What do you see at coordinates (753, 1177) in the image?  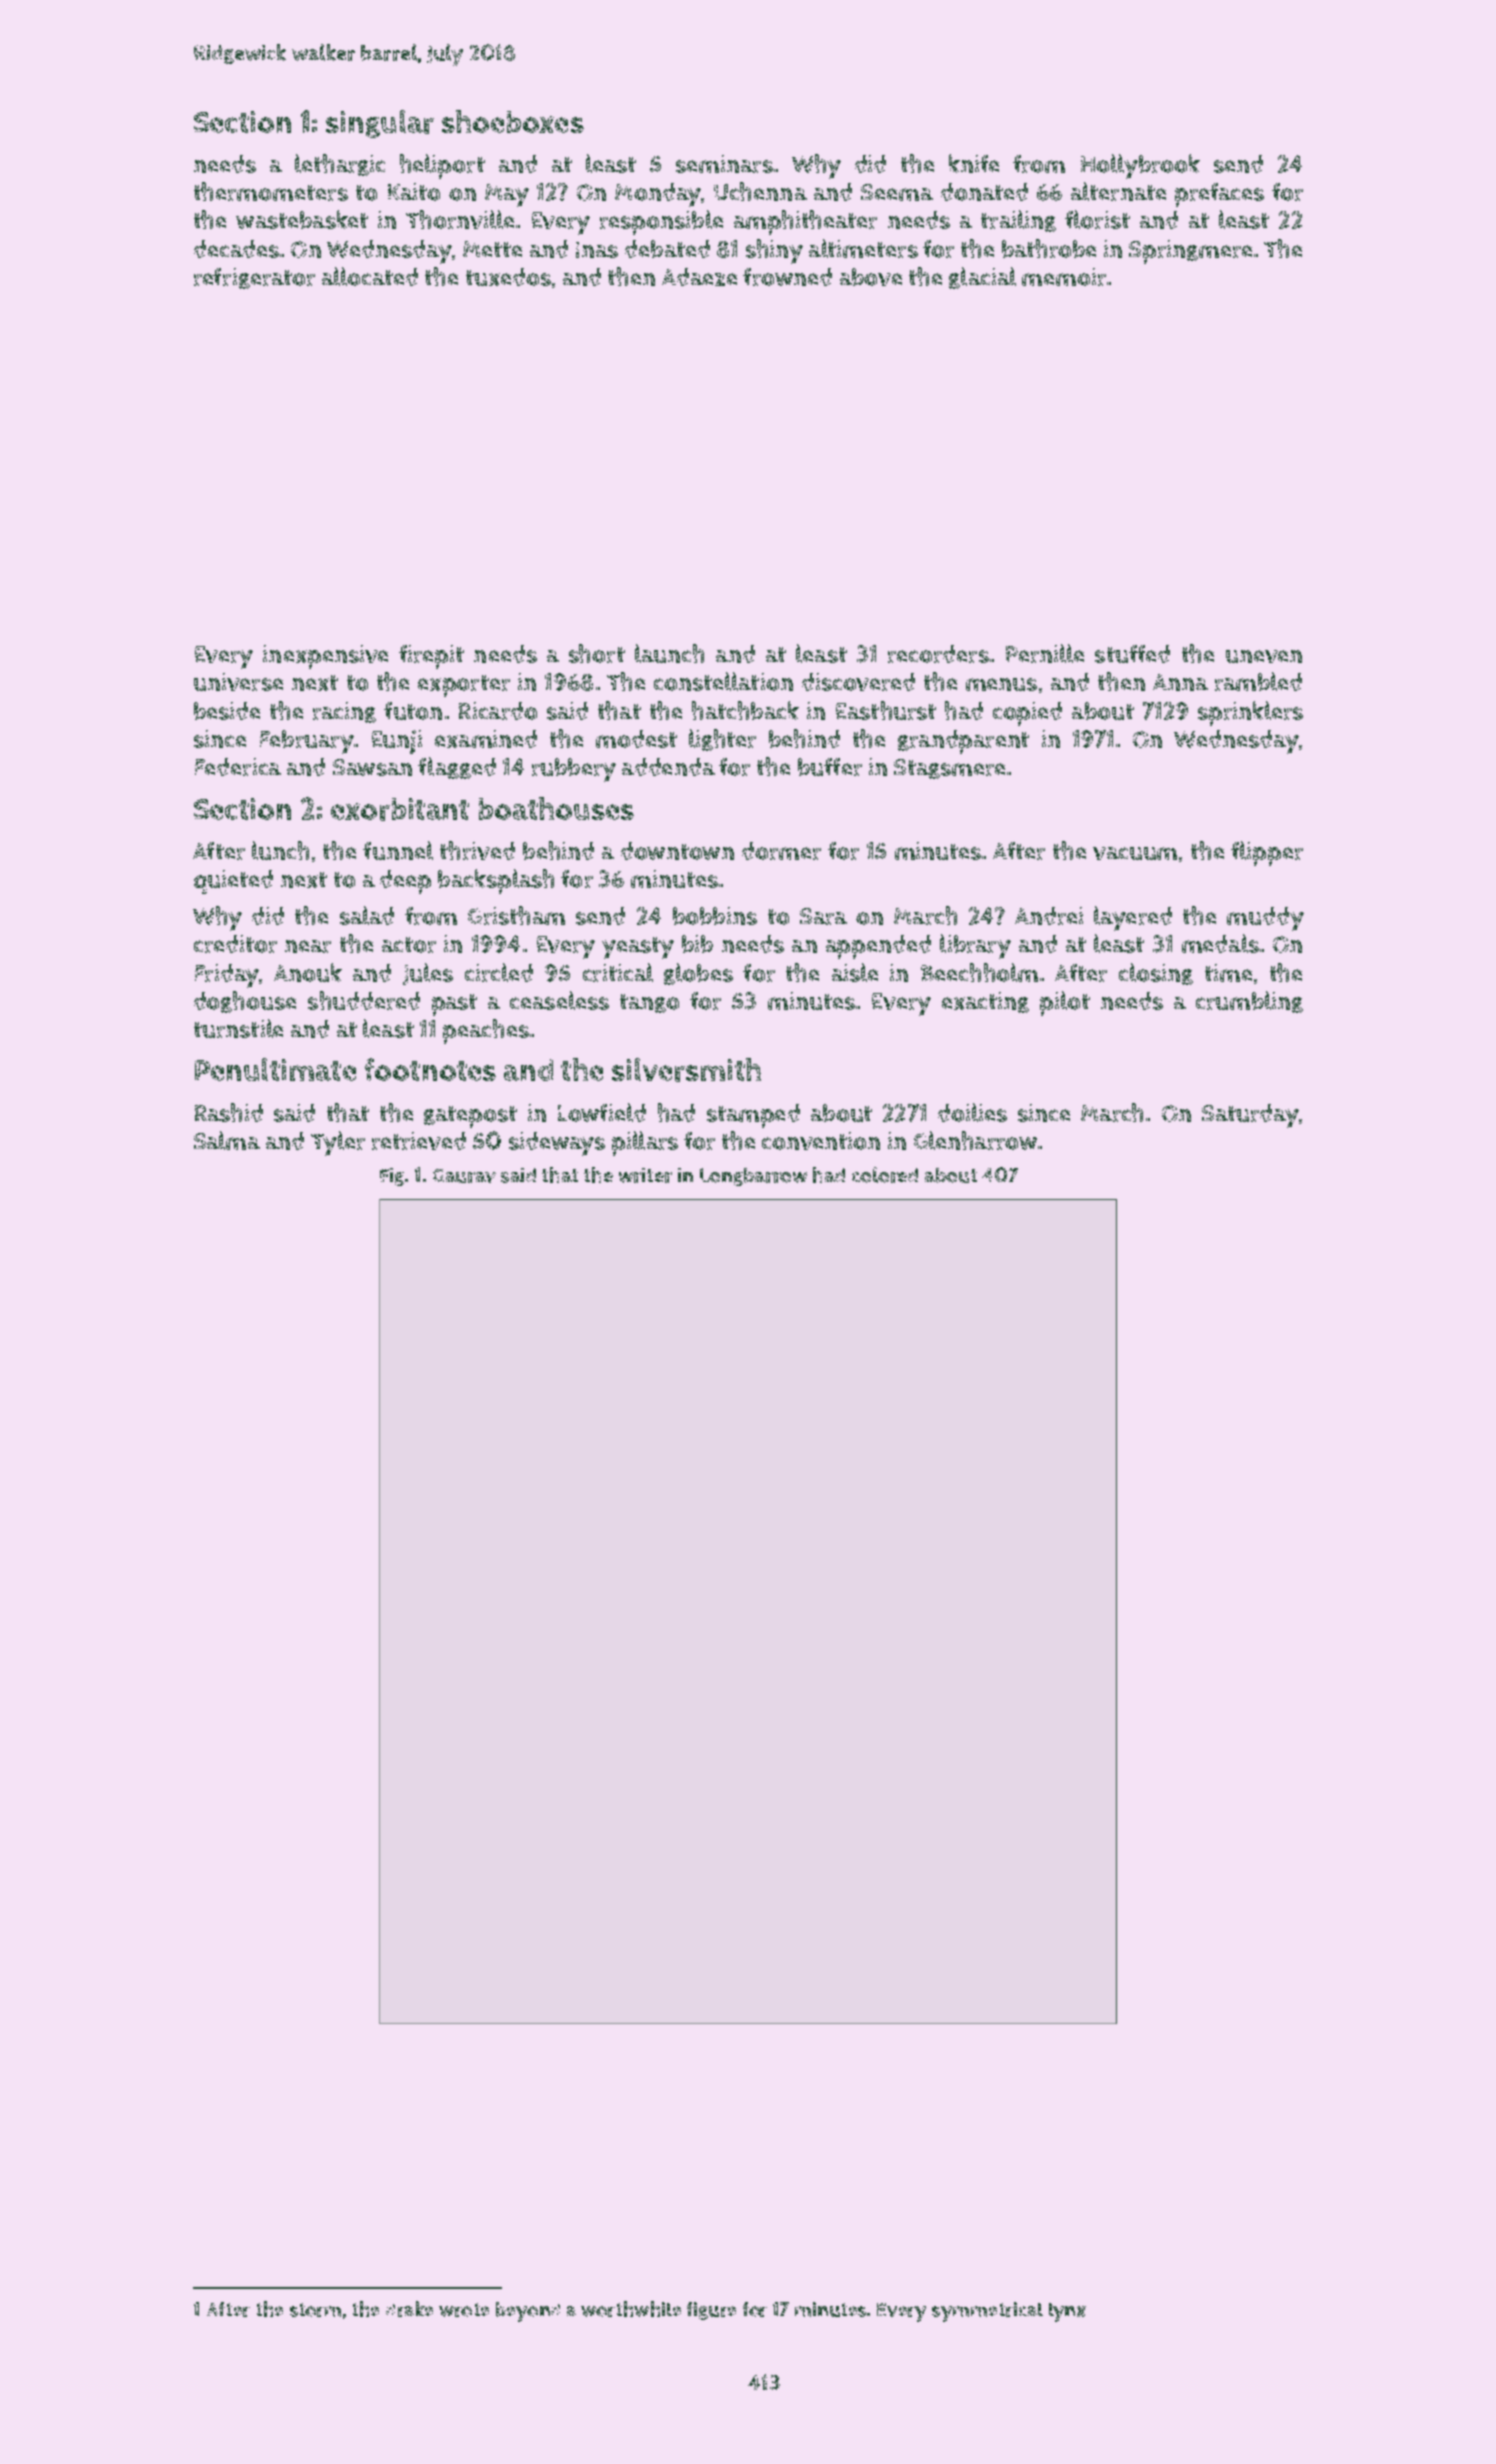 I see `Longbarrow` at bounding box center [753, 1177].
